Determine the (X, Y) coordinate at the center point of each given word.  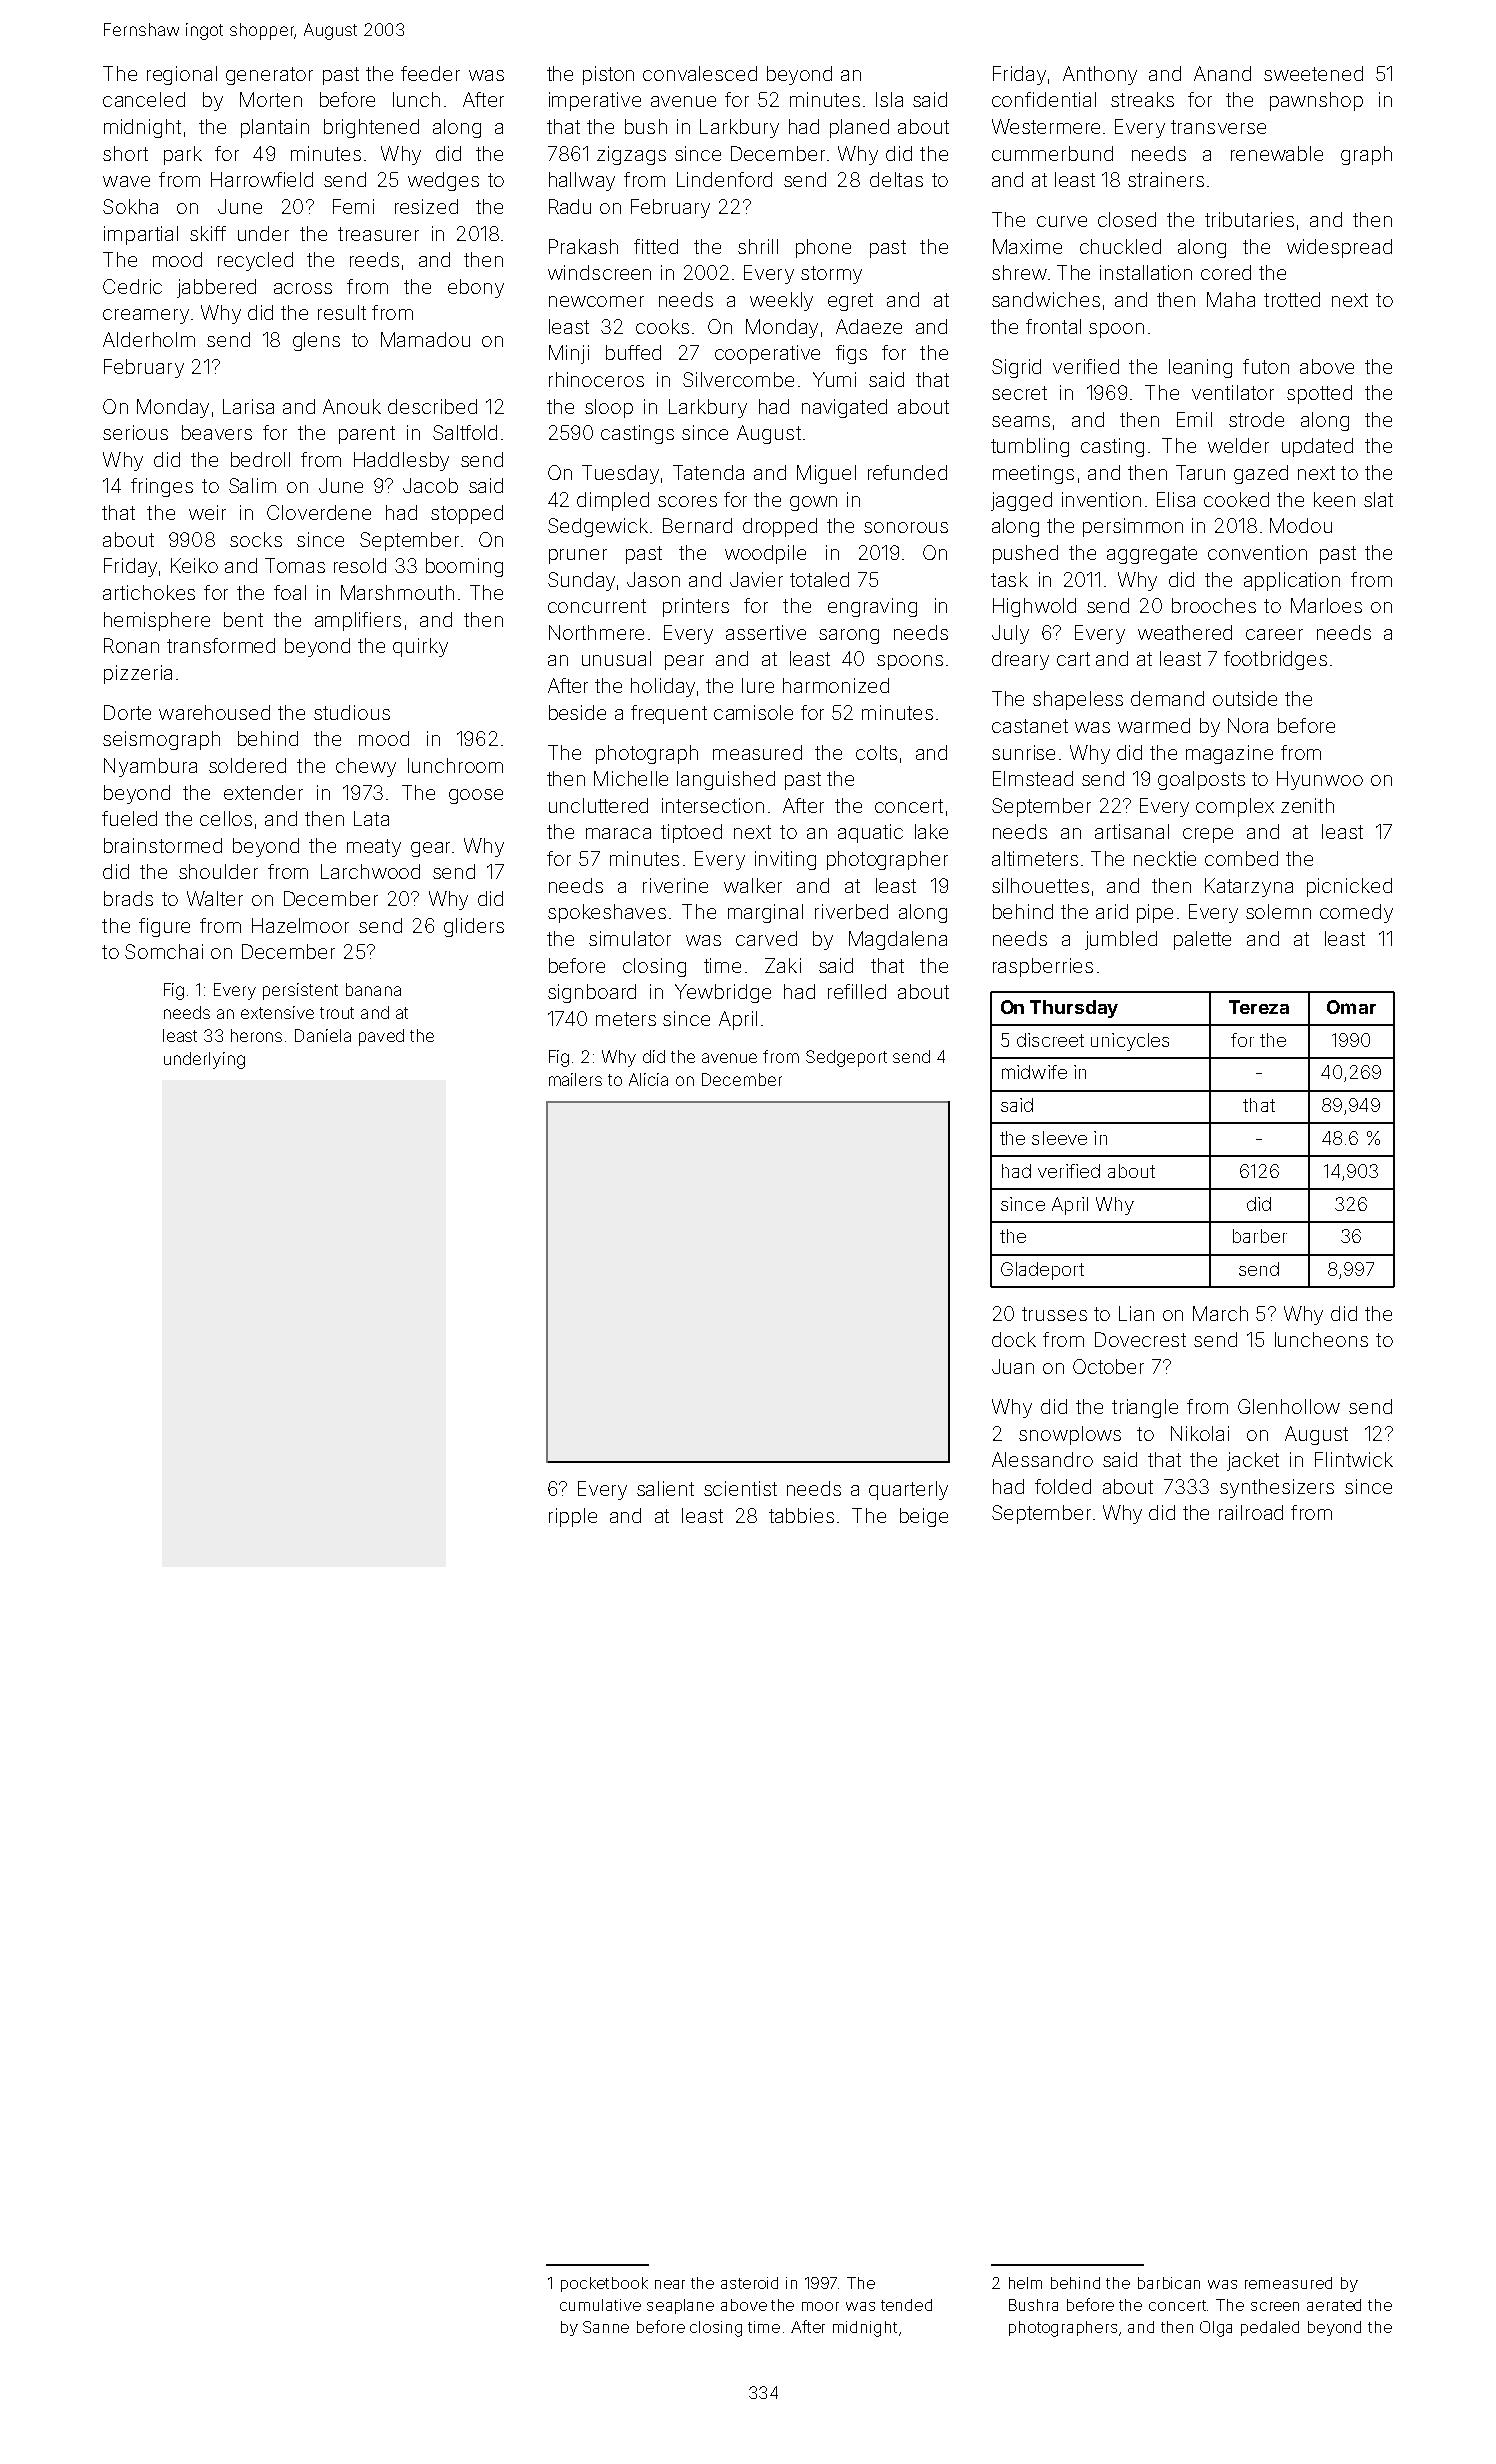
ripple (573, 1517)
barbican (1169, 2283)
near (670, 2284)
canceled (144, 99)
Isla (889, 99)
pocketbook (604, 2284)
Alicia (648, 1079)
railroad (1251, 1512)
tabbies (801, 1515)
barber (1260, 1236)
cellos (226, 818)
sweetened (1313, 73)
